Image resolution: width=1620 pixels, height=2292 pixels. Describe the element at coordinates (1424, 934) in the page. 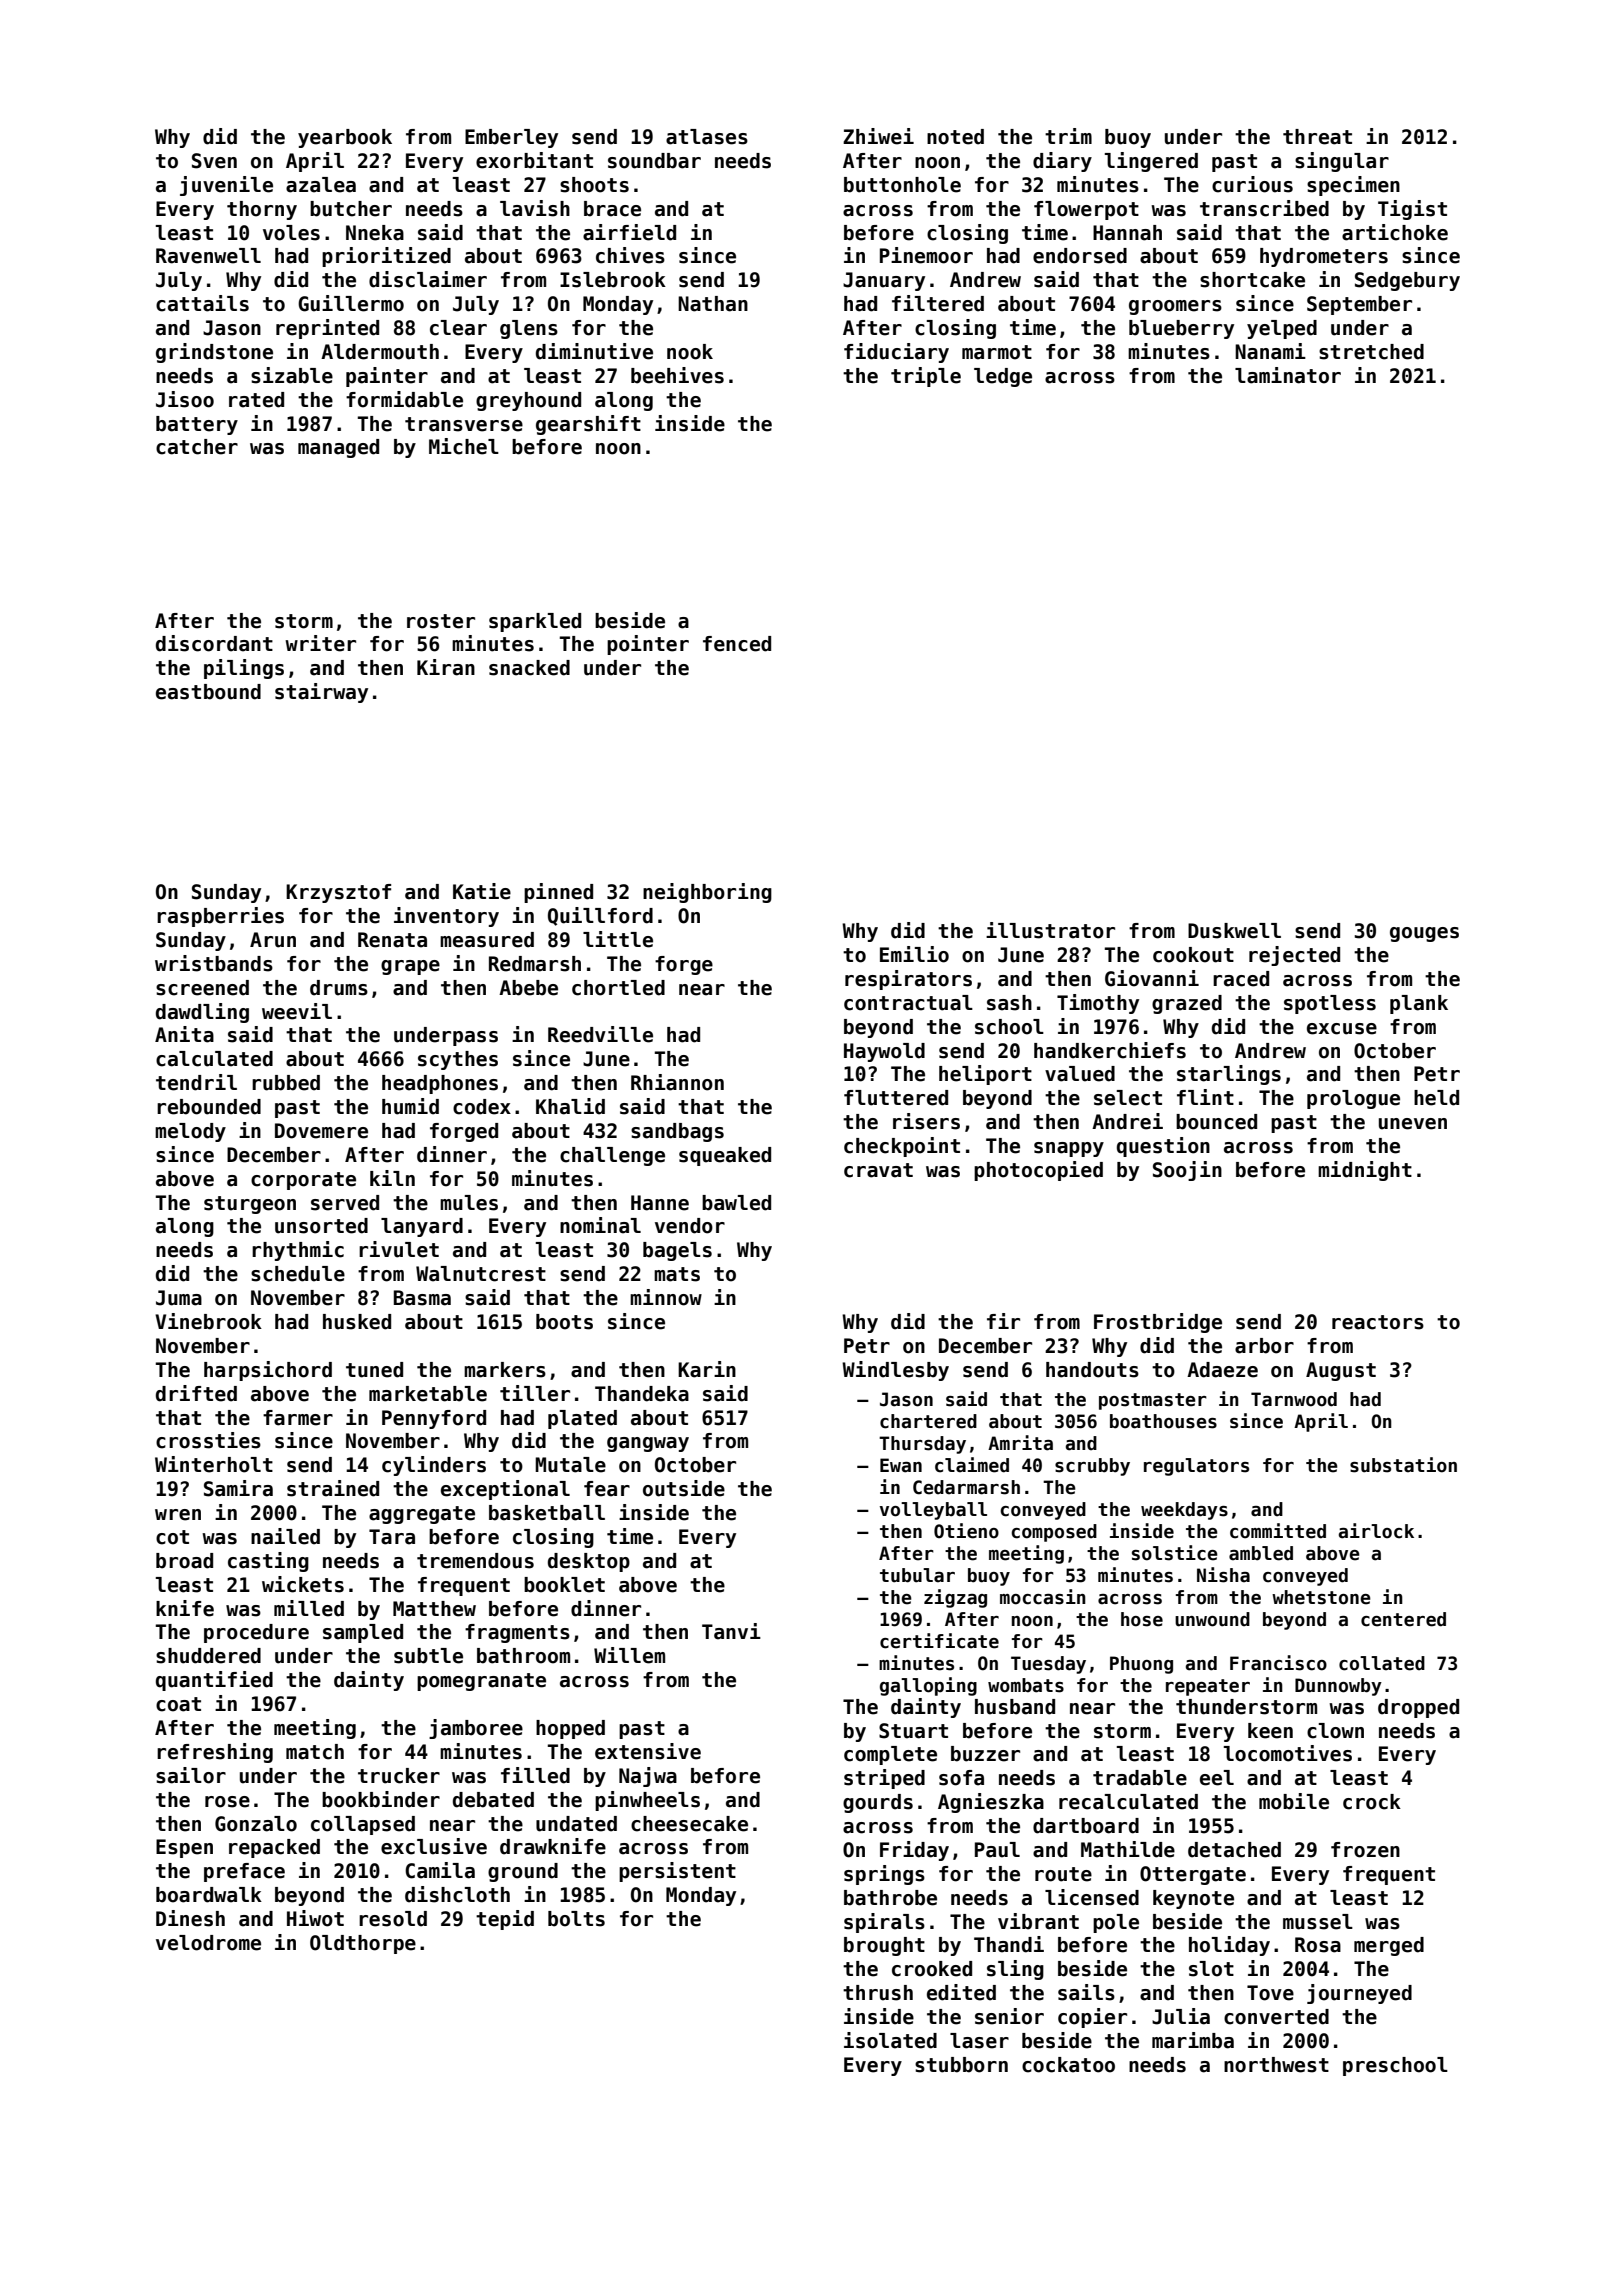

I see `gouges` at that location.
